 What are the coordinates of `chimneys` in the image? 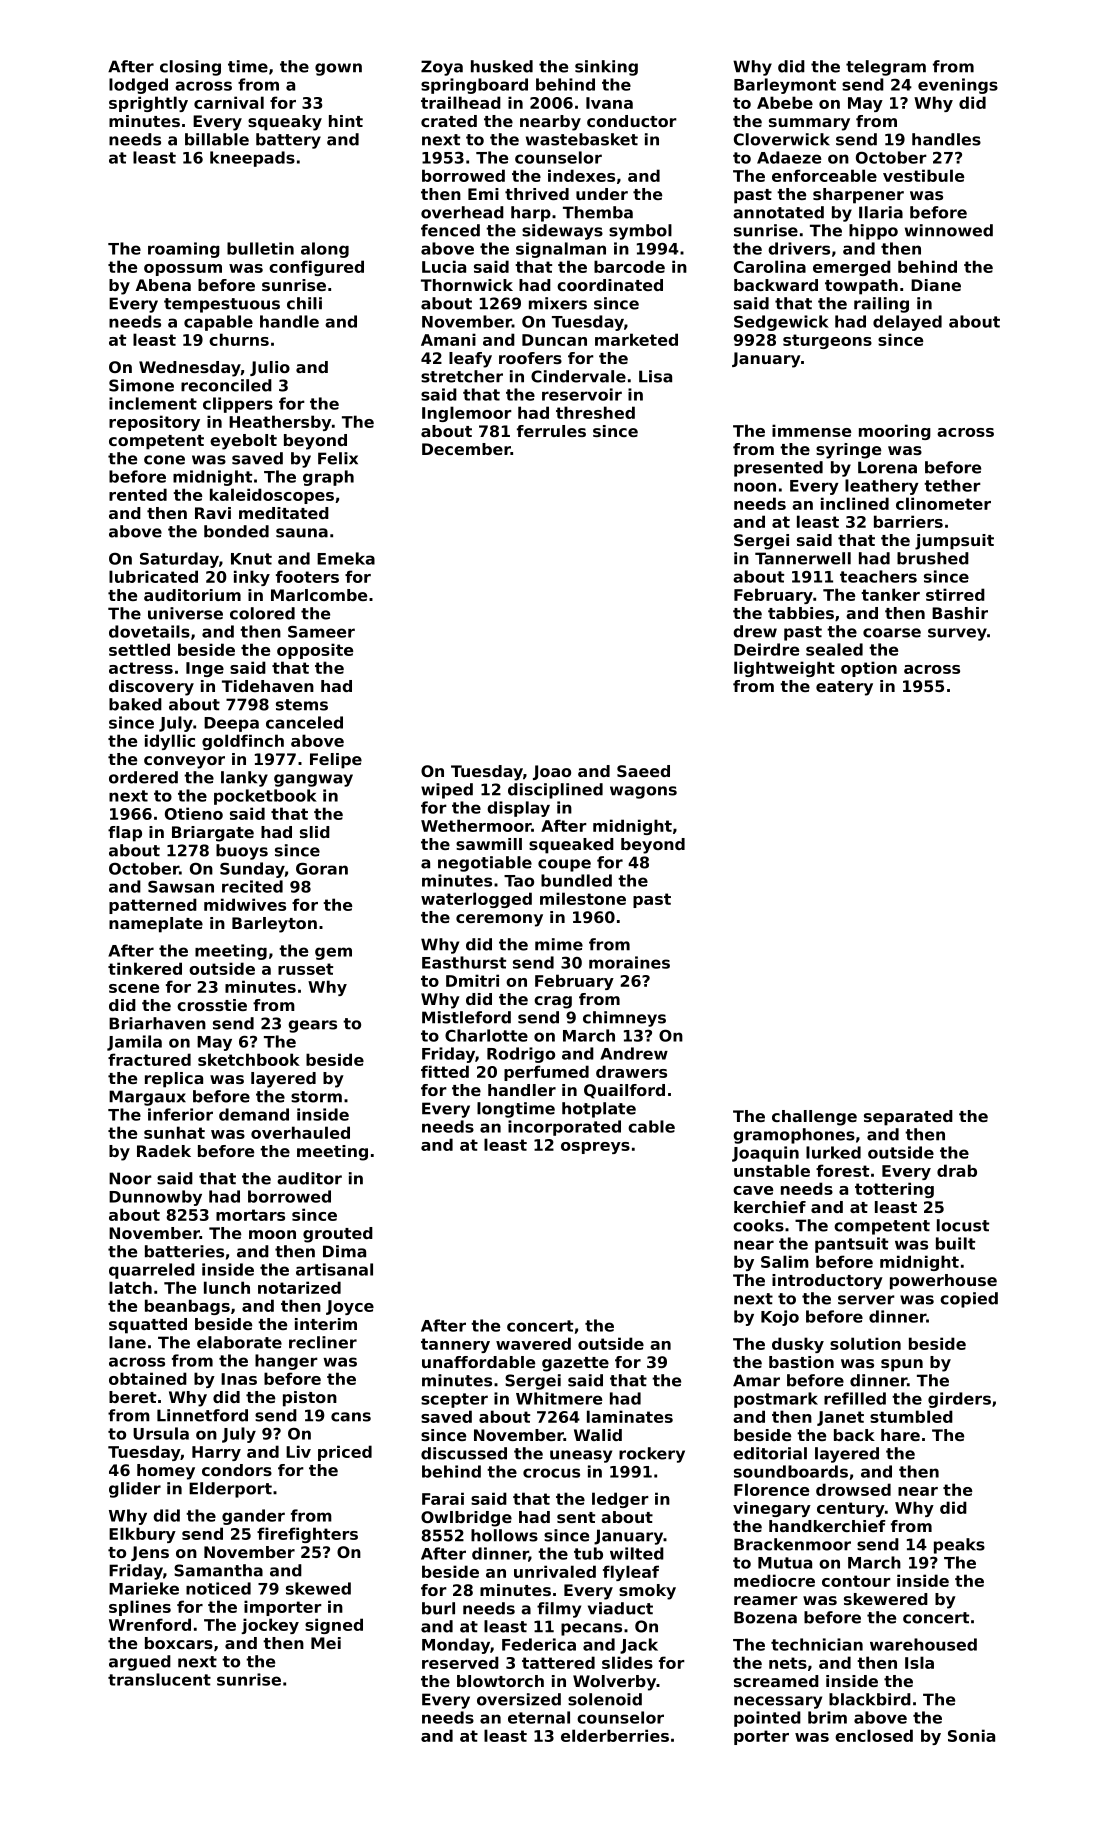 It's located at (624, 1019).
